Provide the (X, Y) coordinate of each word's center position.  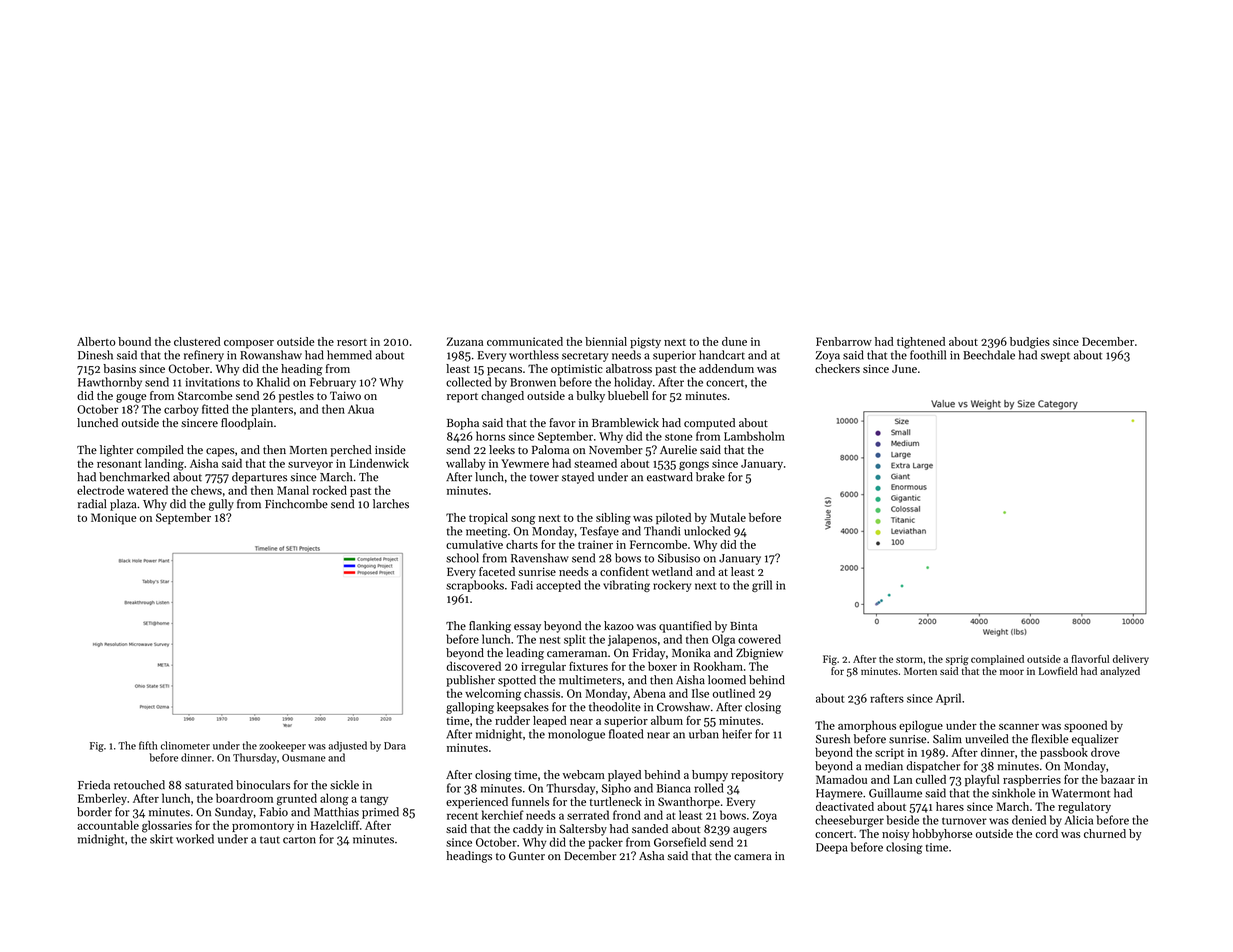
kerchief (503, 815)
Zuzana (465, 341)
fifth (148, 745)
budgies (1030, 343)
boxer (662, 666)
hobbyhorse (942, 835)
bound (134, 341)
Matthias (336, 812)
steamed (595, 463)
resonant (119, 464)
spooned (1085, 726)
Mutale (728, 517)
